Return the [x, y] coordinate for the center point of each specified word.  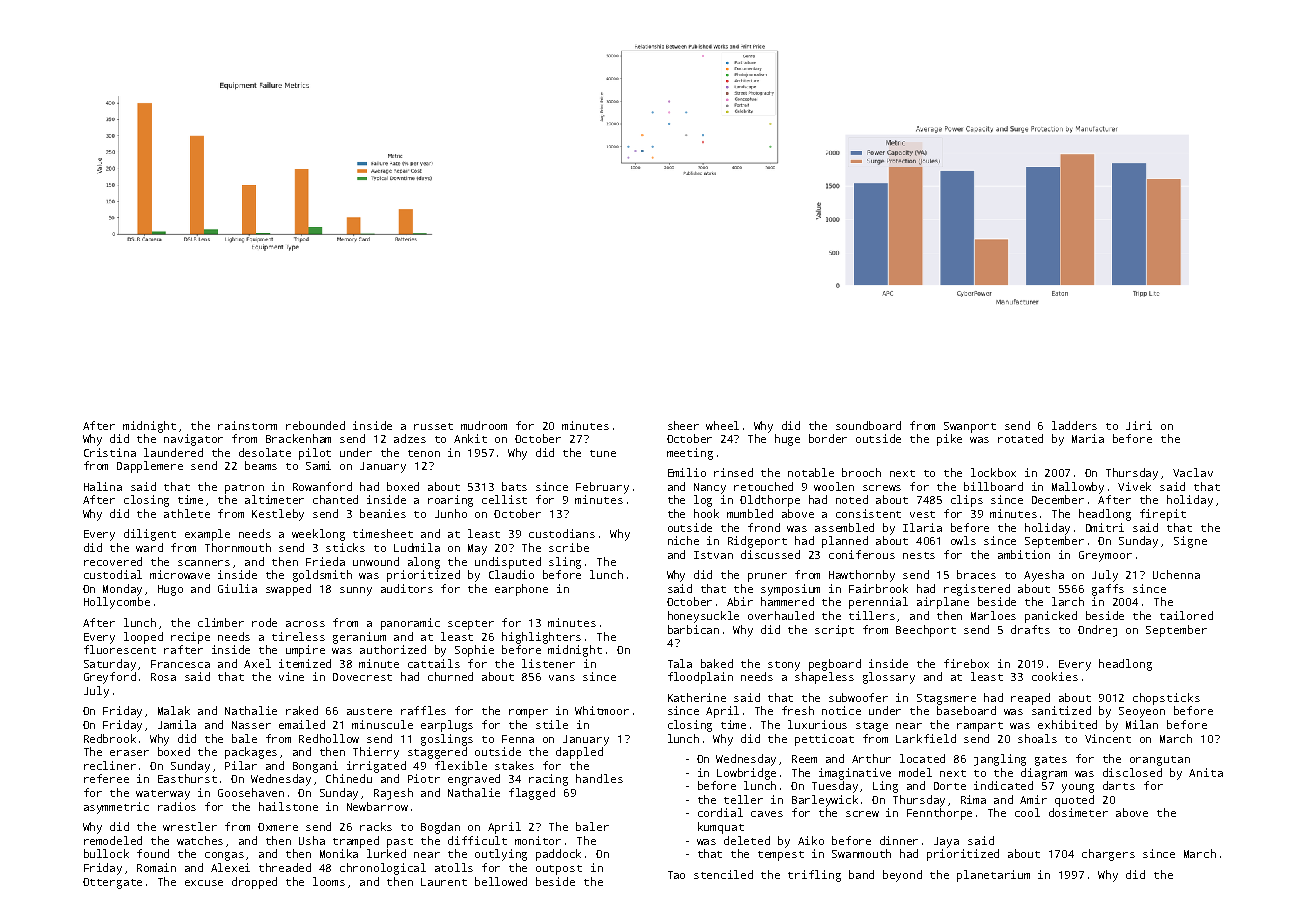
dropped [254, 883]
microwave [180, 574]
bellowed [501, 881]
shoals [1037, 738]
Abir [740, 601]
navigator [193, 440]
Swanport [970, 427]
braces [976, 574]
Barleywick [825, 801]
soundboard [868, 425]
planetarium [993, 876]
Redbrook [110, 738]
